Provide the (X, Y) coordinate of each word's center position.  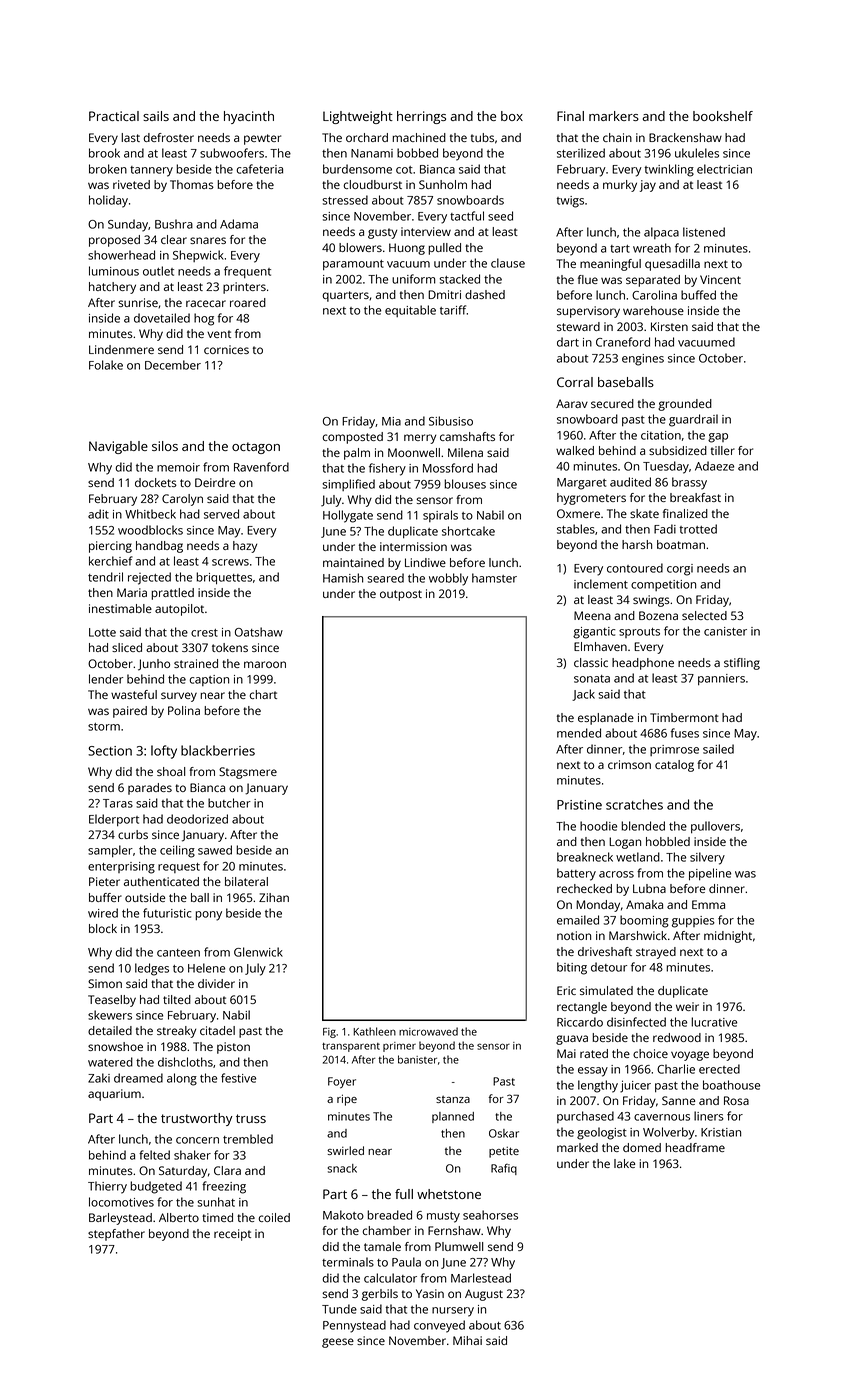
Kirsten (669, 326)
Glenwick (258, 952)
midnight (728, 937)
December (173, 365)
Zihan (274, 897)
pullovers (715, 827)
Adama (239, 224)
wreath (652, 248)
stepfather (116, 1235)
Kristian (721, 1132)
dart (568, 342)
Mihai (467, 1340)
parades (150, 789)
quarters (345, 296)
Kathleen (374, 1031)
